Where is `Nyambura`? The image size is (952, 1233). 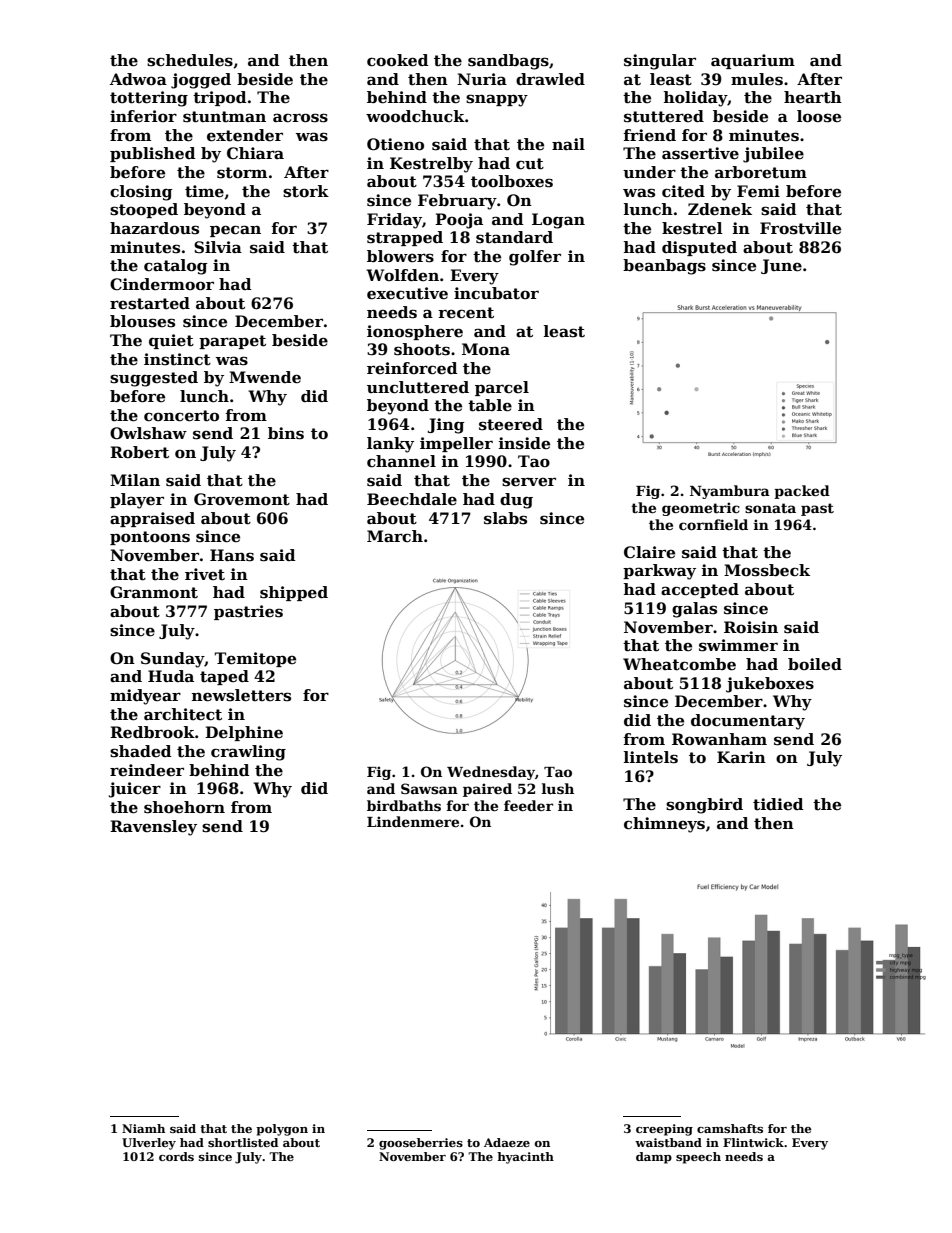 Nyambura is located at coordinates (730, 492).
